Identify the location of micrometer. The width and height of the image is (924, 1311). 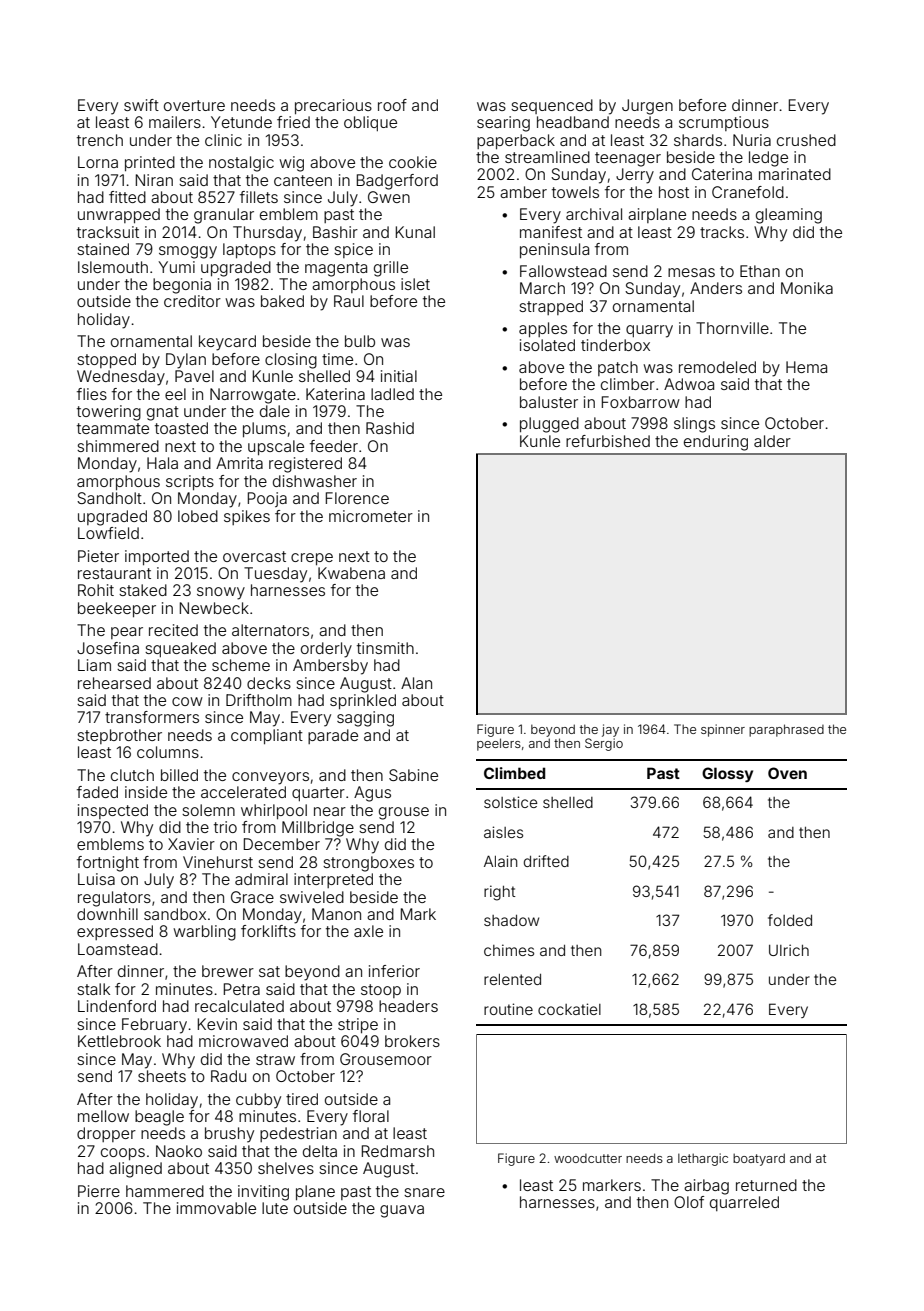
(371, 516).
